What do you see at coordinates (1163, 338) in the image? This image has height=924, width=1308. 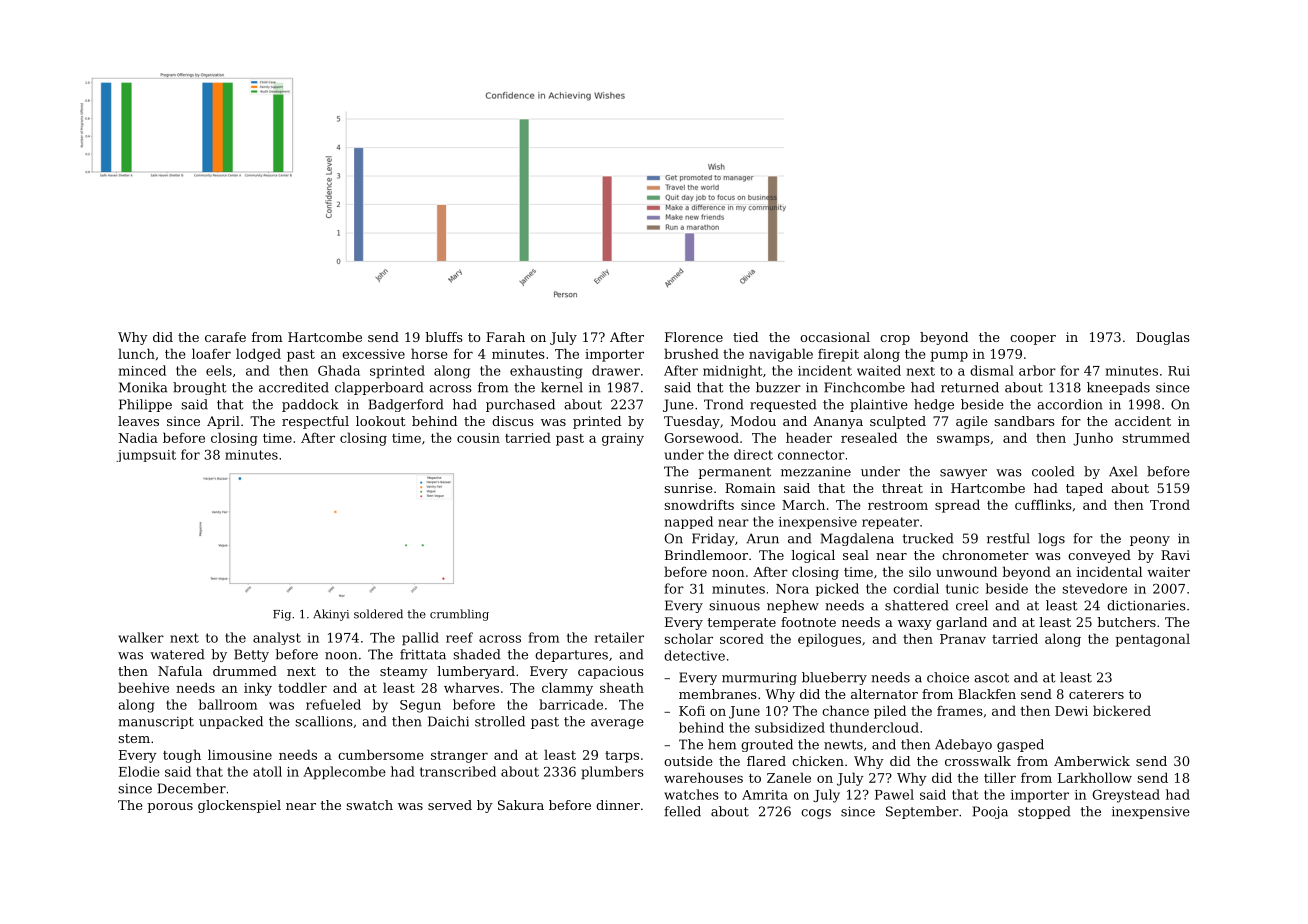 I see `Douglas` at bounding box center [1163, 338].
